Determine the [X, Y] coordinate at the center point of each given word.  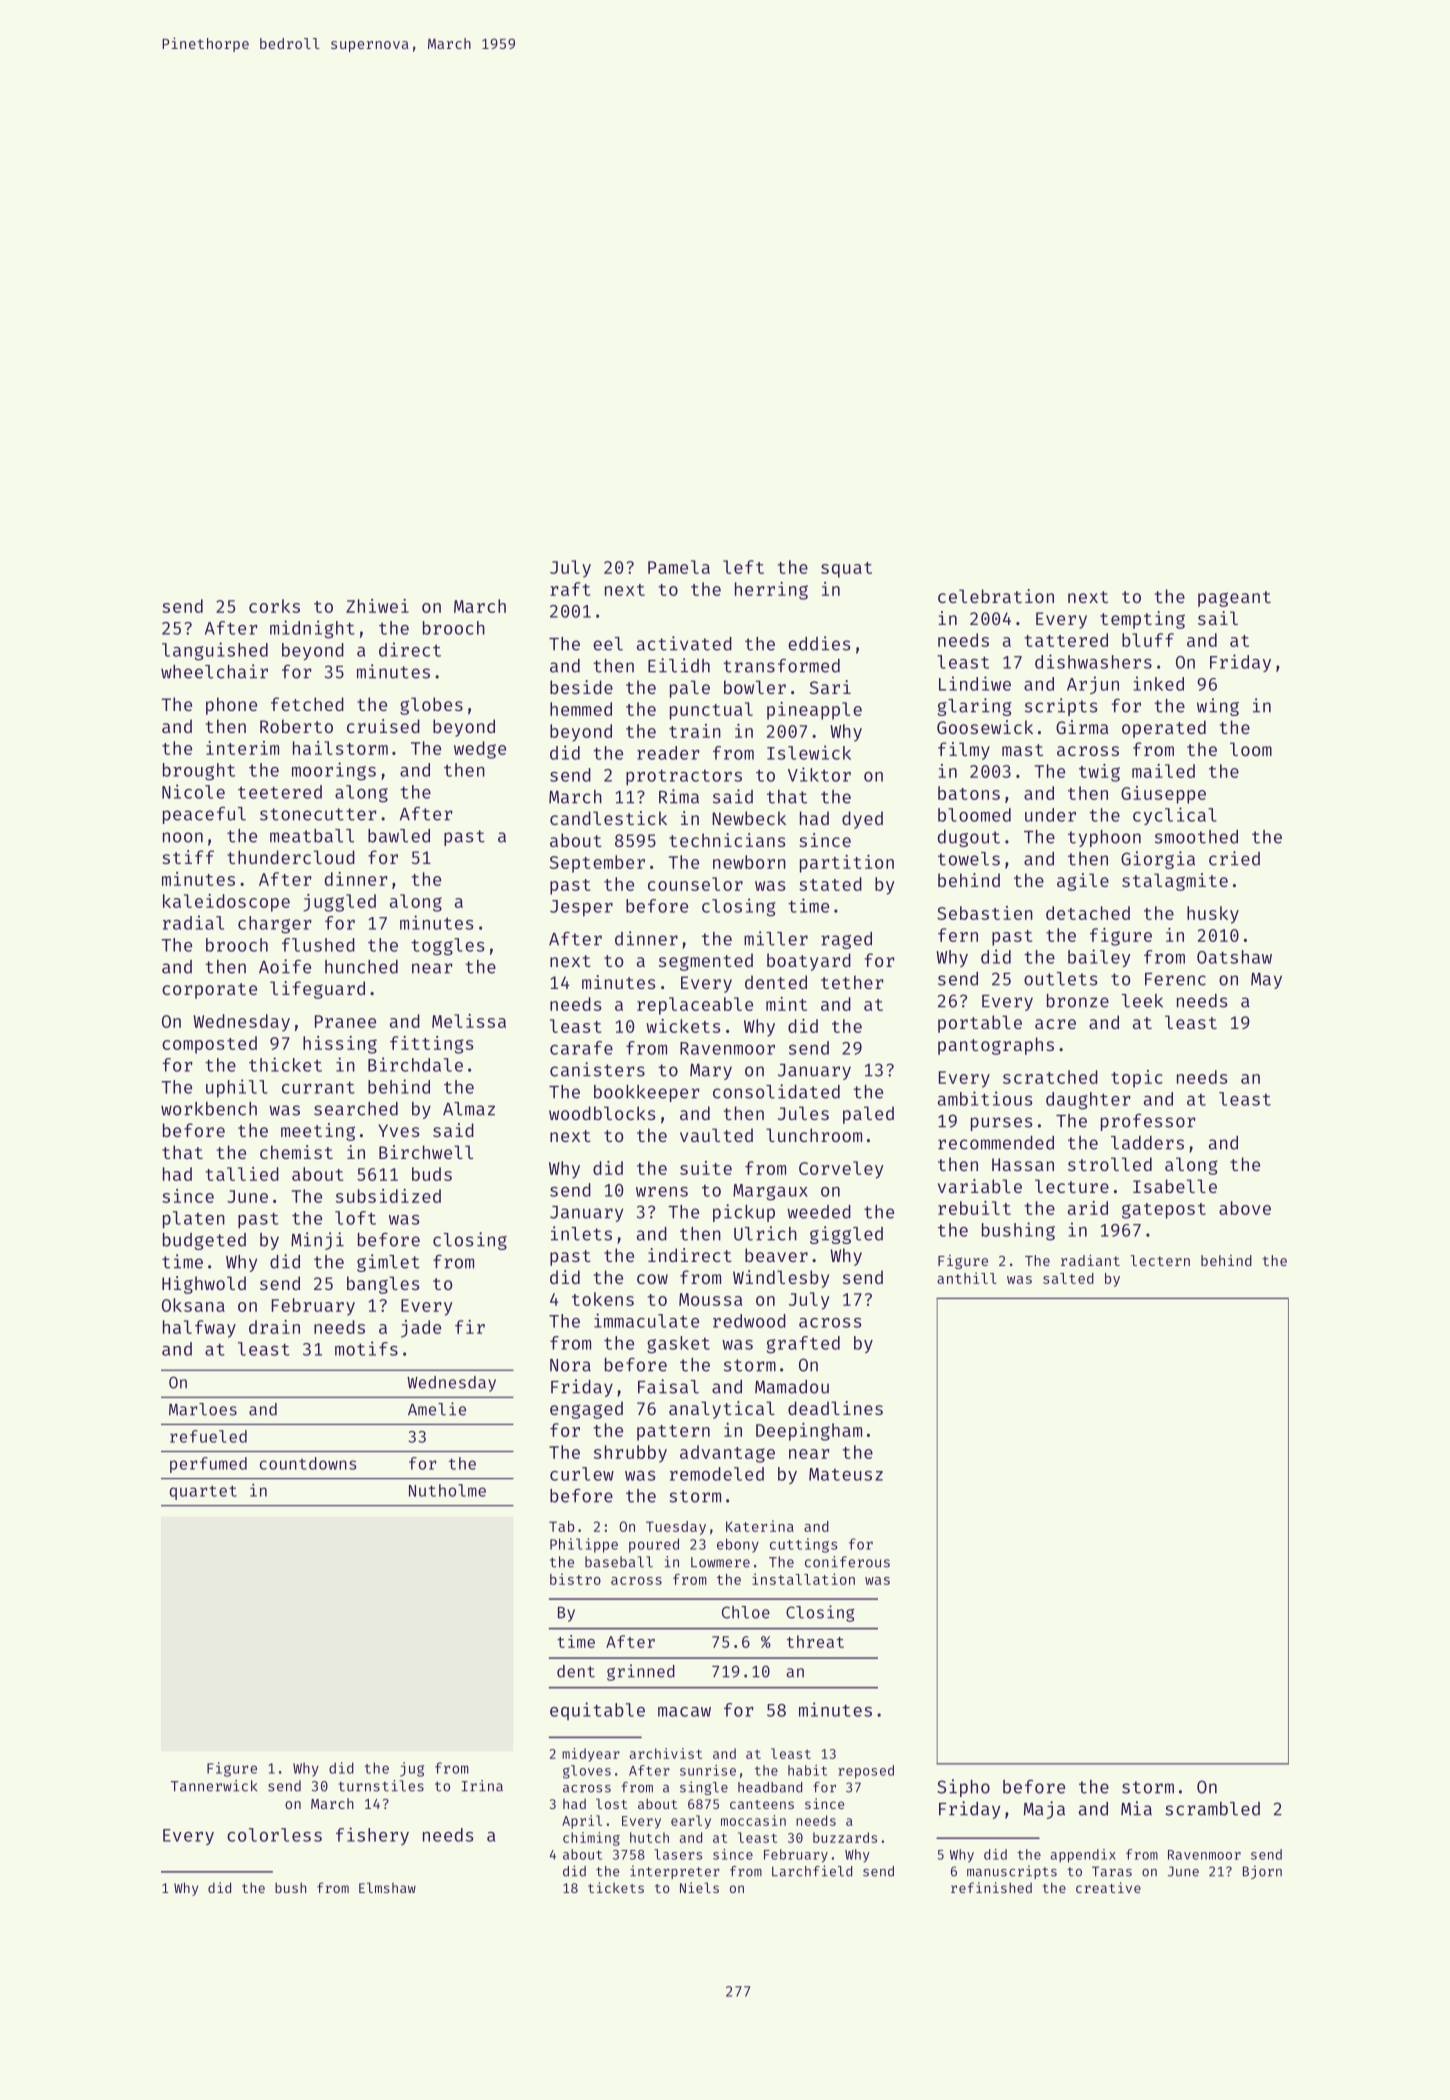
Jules [803, 1113]
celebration [996, 596]
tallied [242, 1174]
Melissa [469, 1021]
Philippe [584, 1545]
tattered [1066, 640]
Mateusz [846, 1474]
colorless [274, 1835]
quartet [203, 1492]
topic [1137, 1079]
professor [1148, 1122]
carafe [581, 1048]
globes [431, 706]
